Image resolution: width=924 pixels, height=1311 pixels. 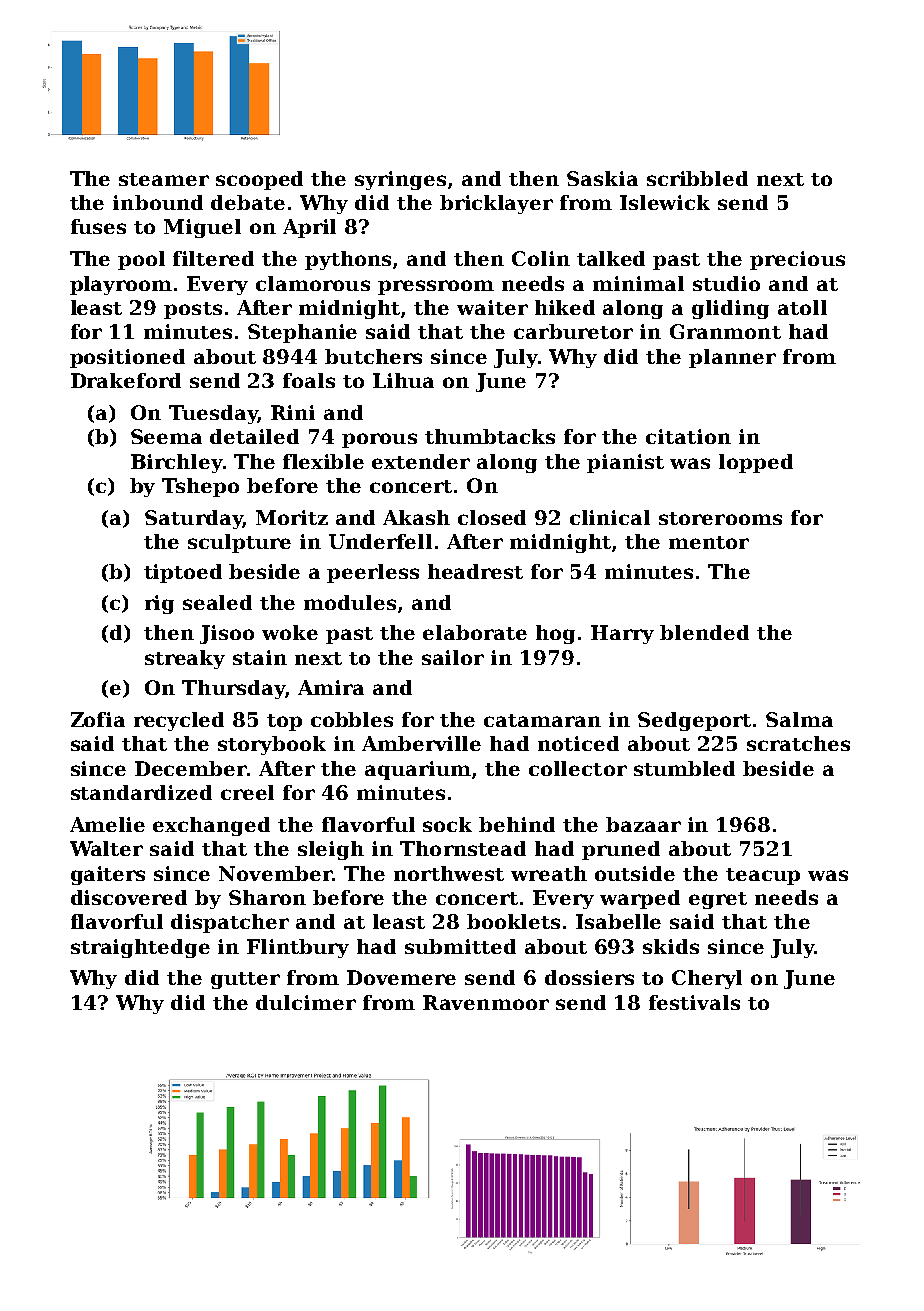 I want to click on straightedge, so click(x=140, y=948).
